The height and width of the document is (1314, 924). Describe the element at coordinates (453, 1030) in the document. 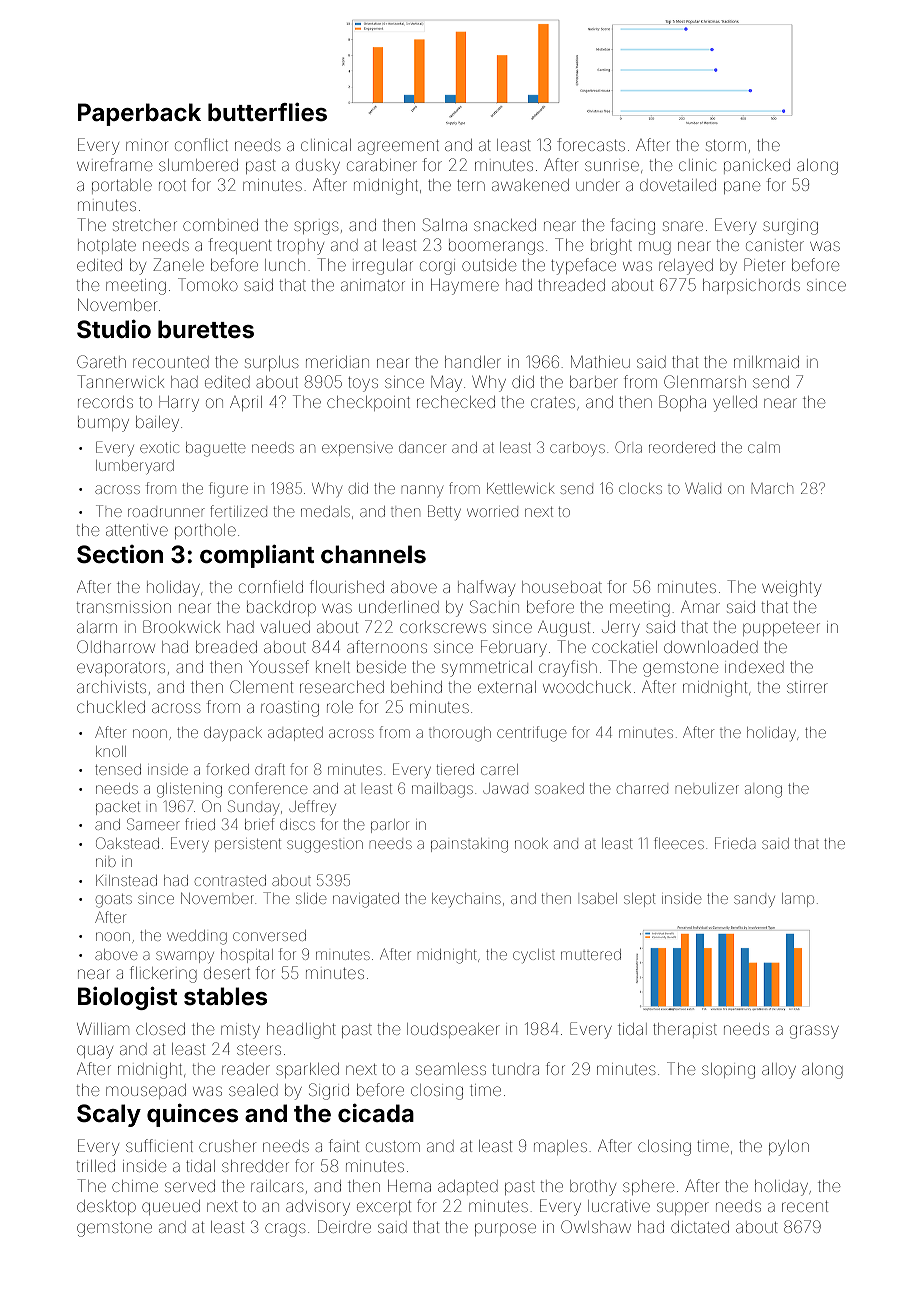

I see `loudspeaker` at that location.
